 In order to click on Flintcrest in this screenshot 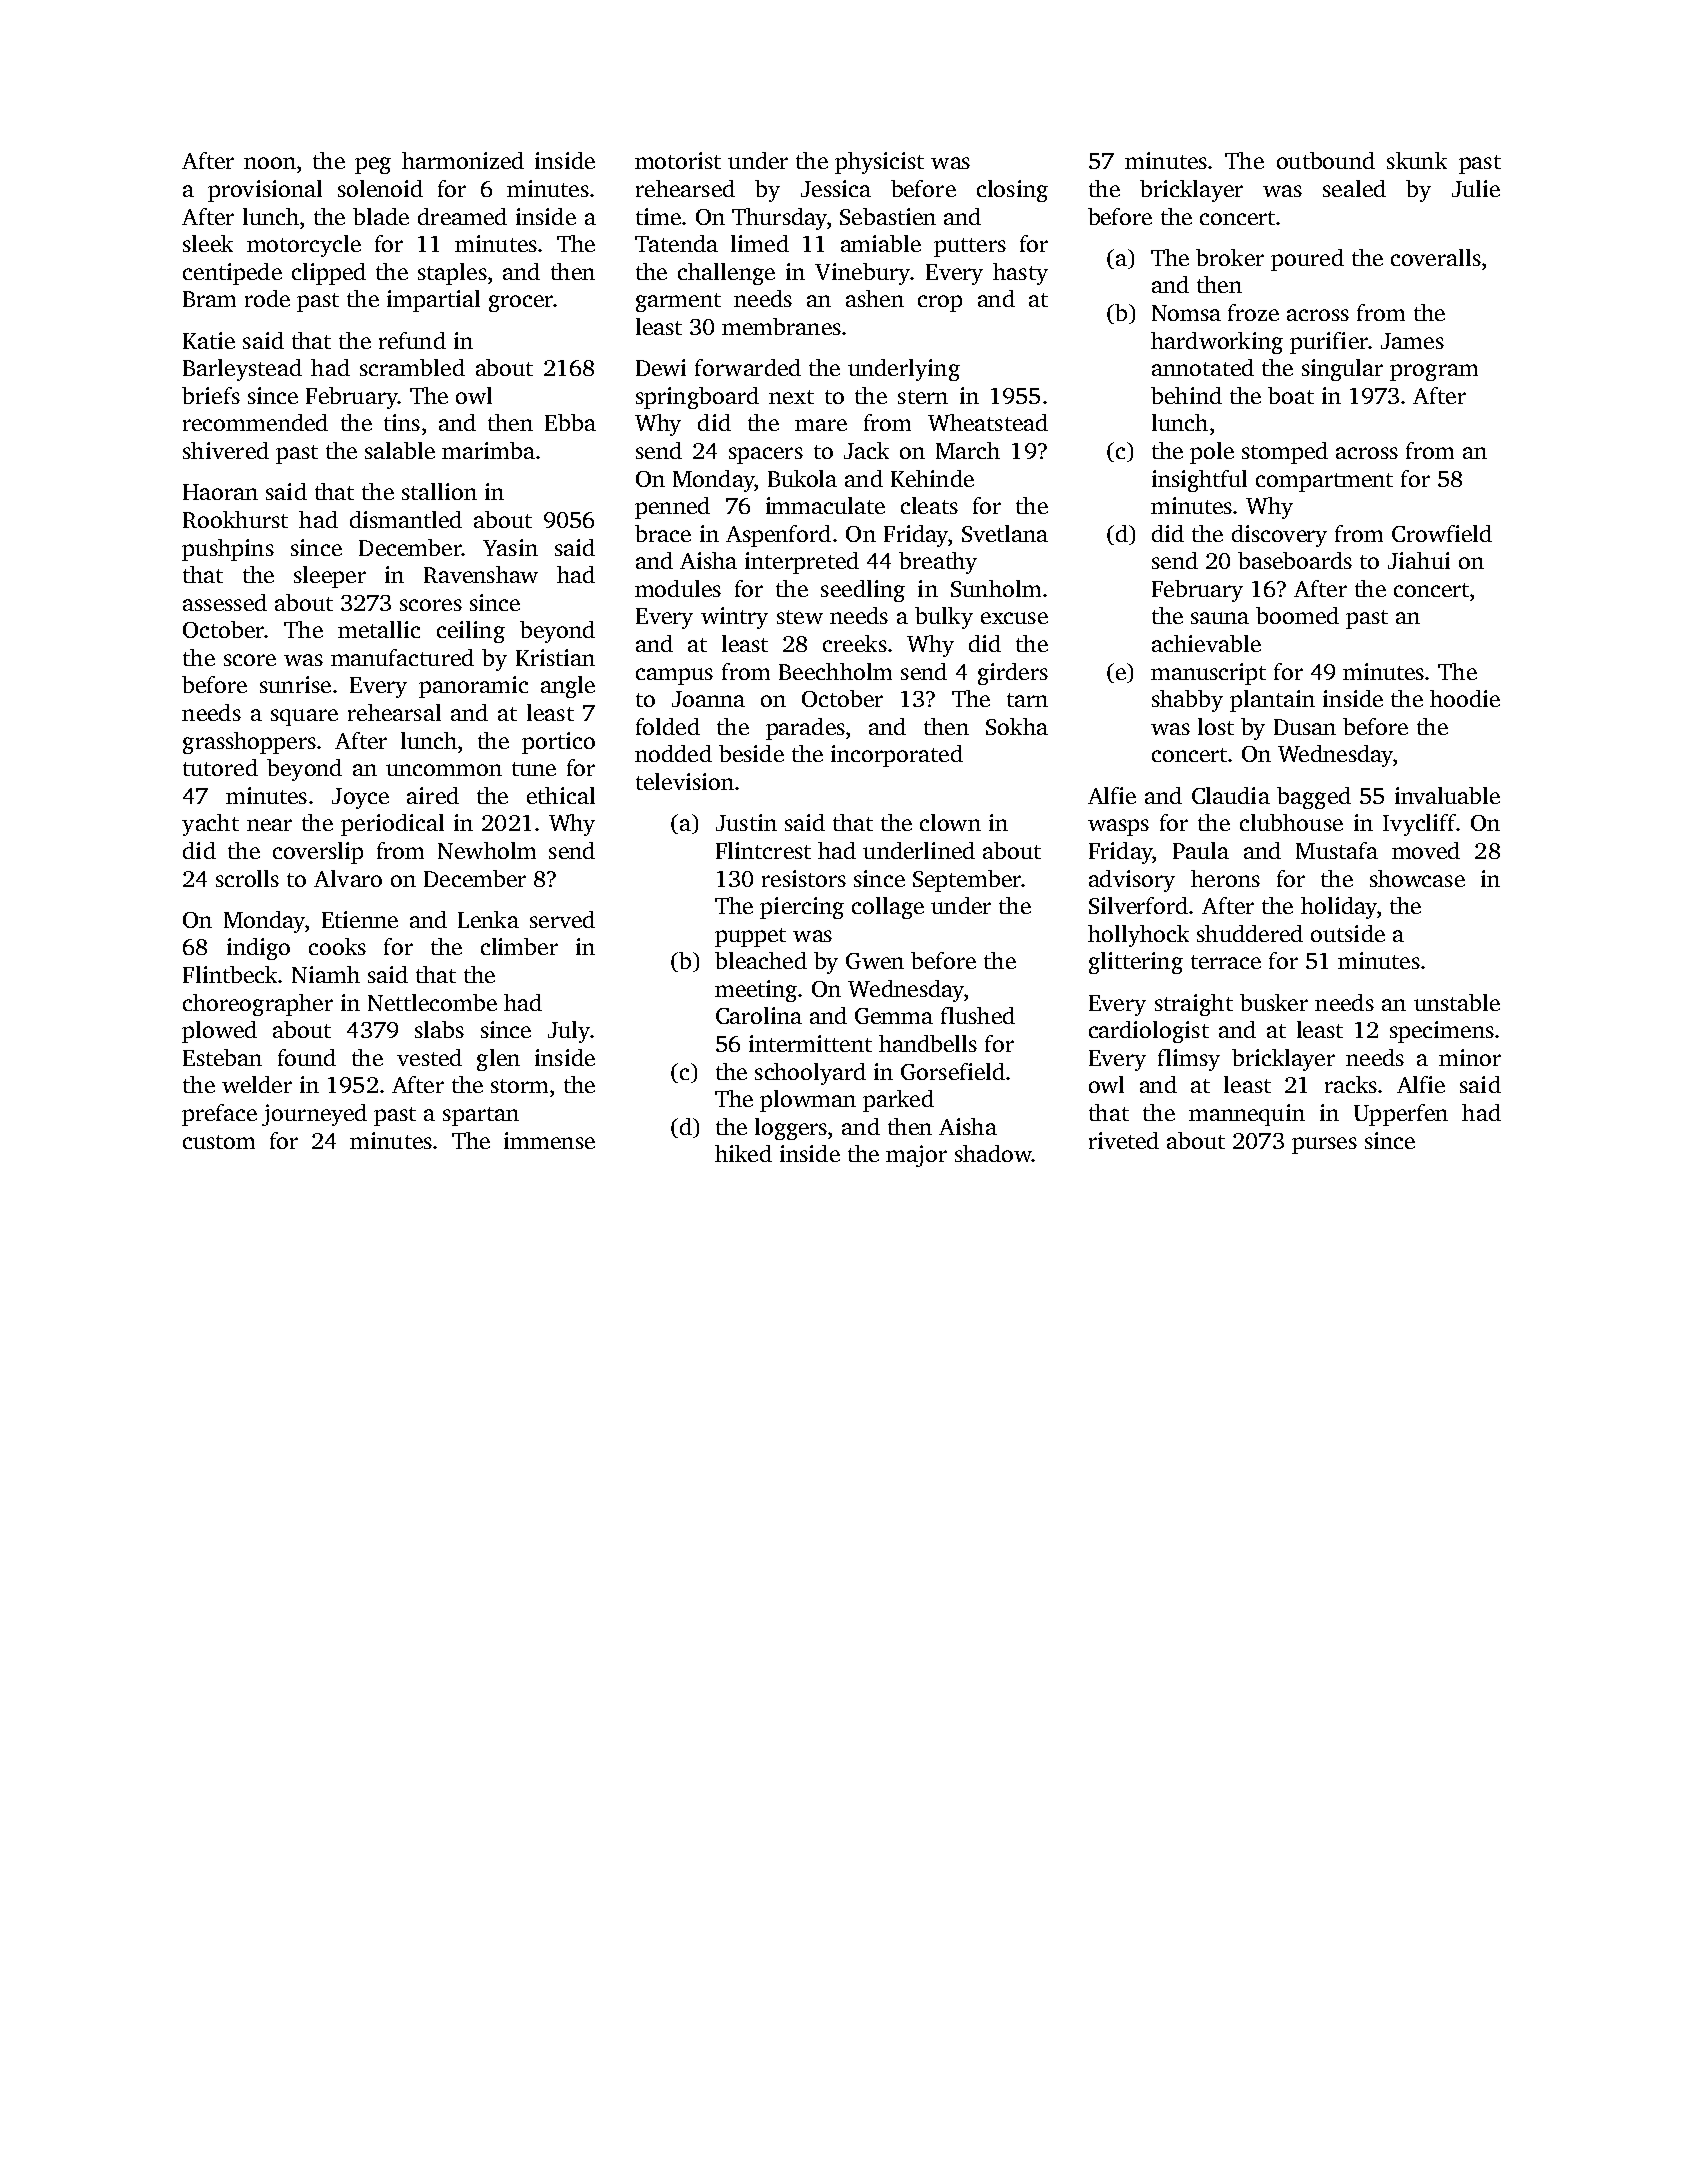, I will do `click(763, 850)`.
